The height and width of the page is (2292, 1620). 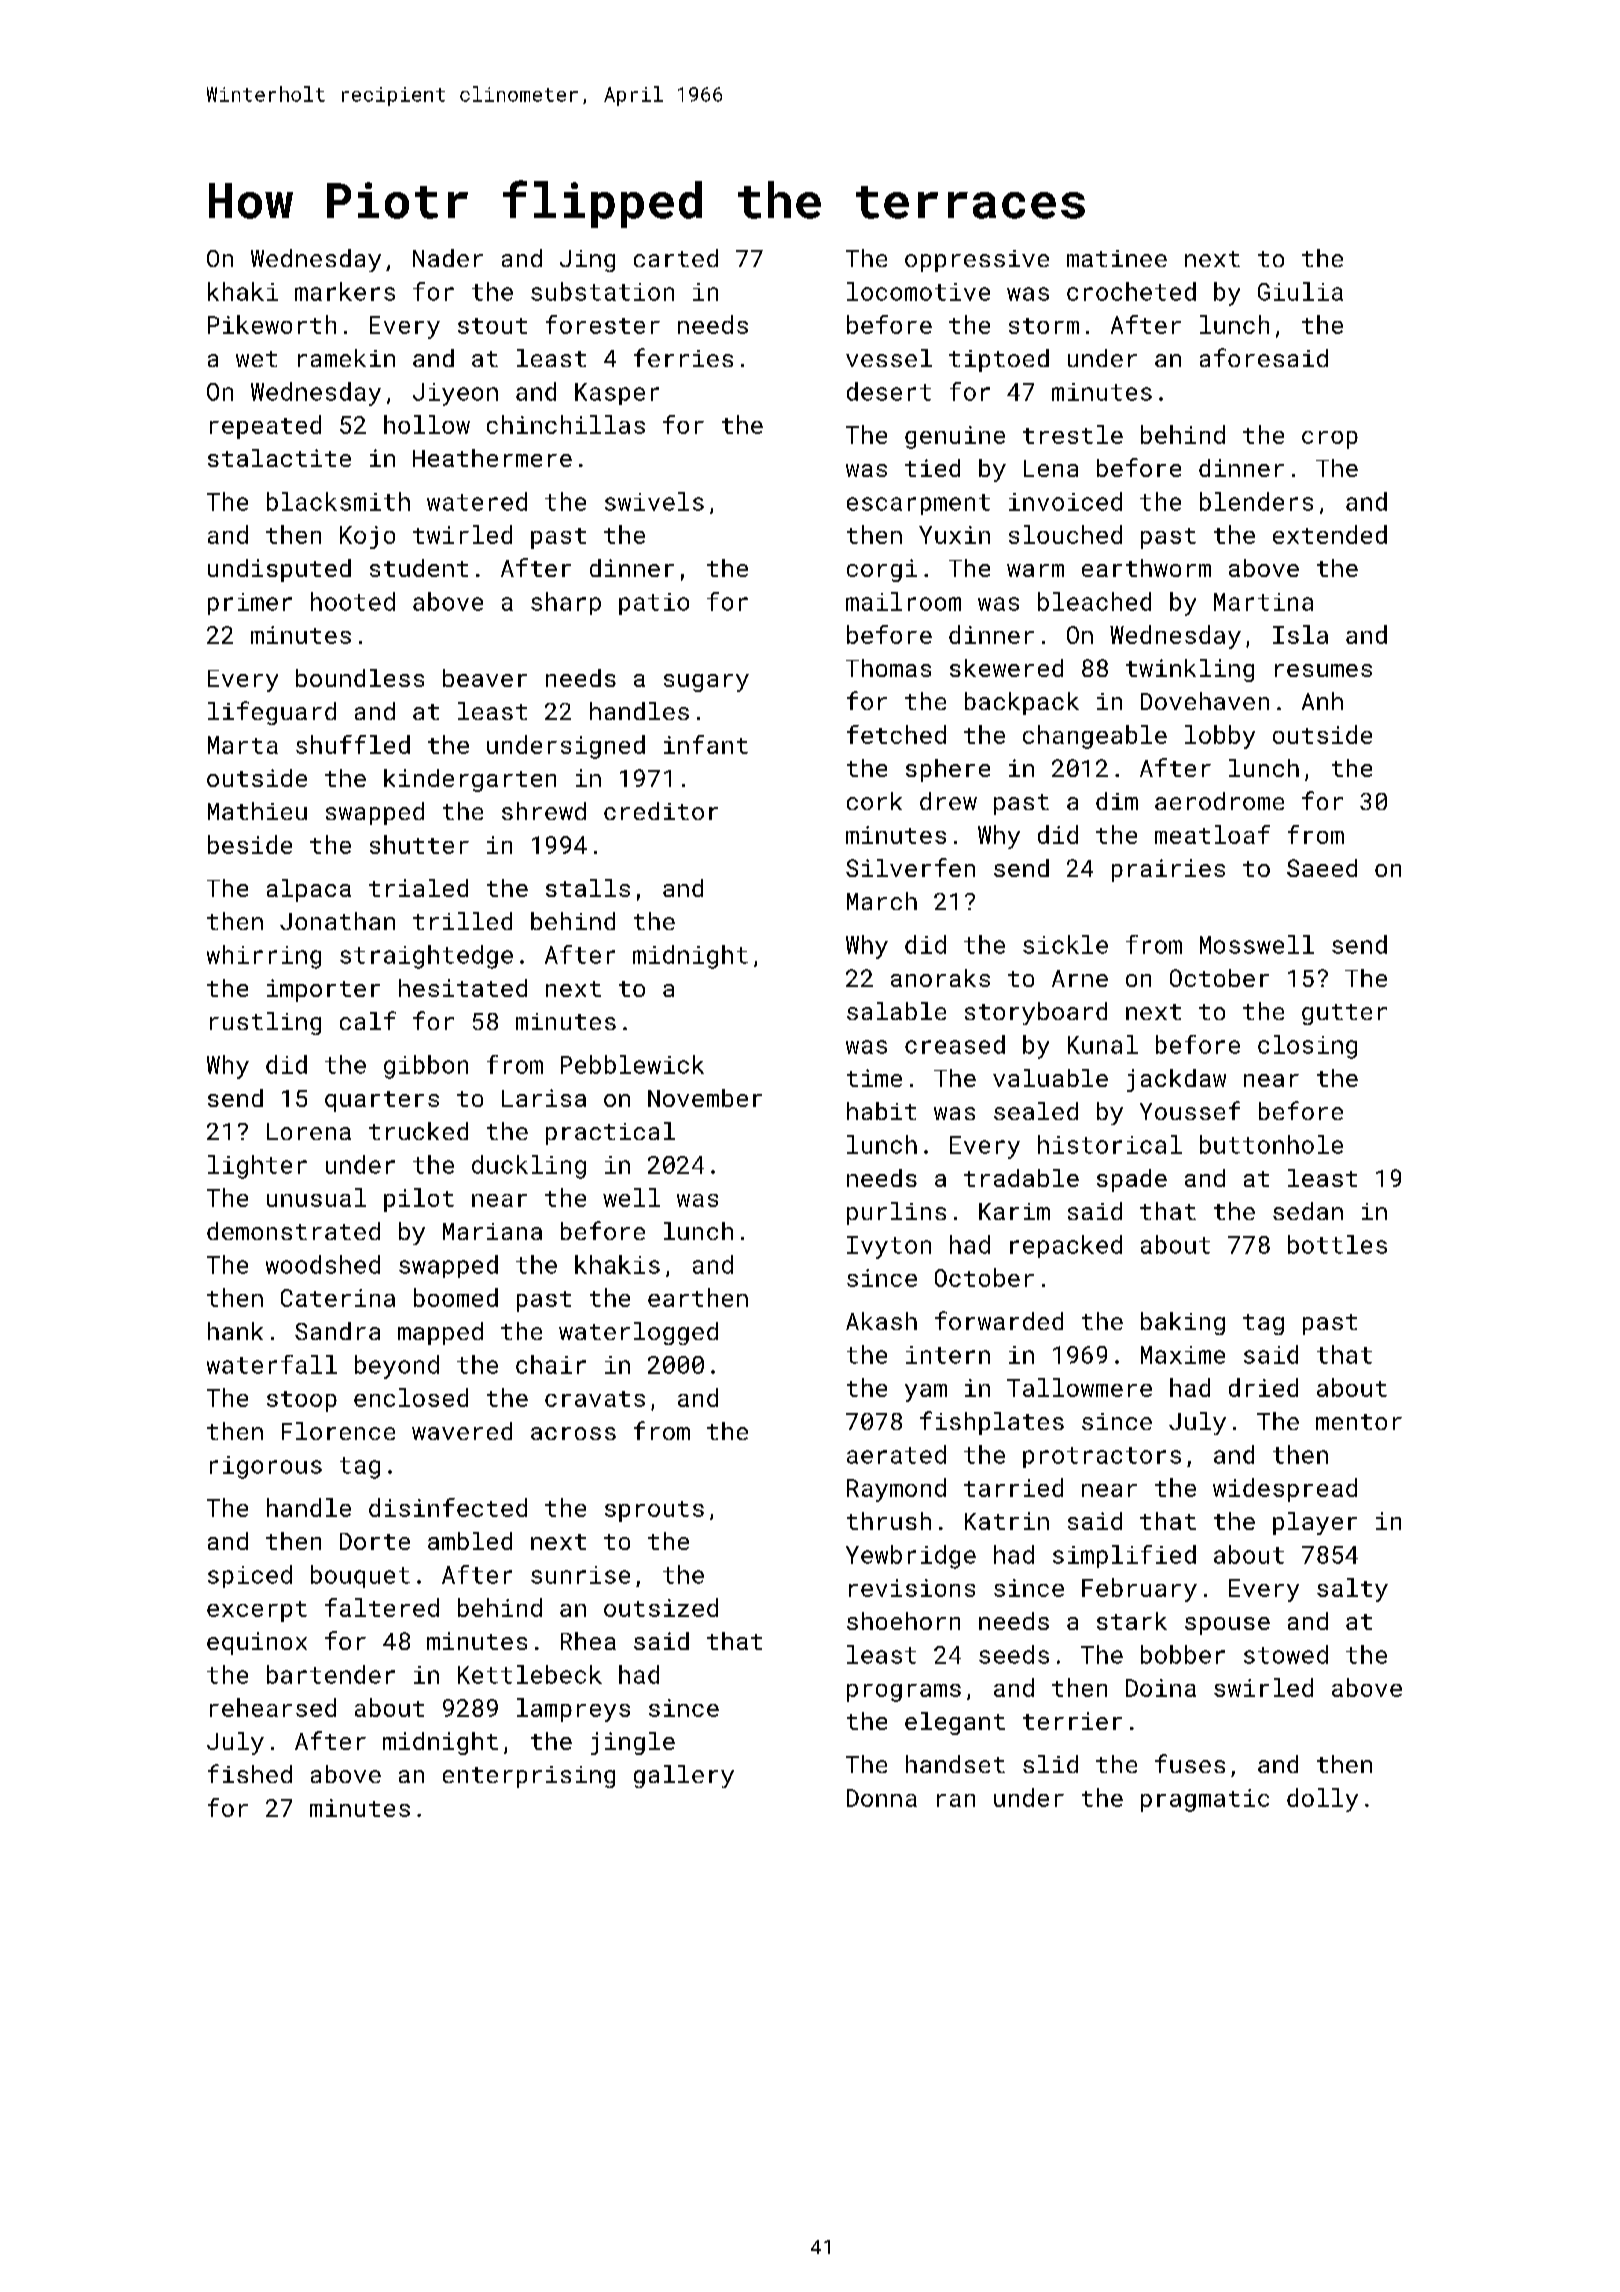 What do you see at coordinates (462, 1431) in the page?
I see `wavered` at bounding box center [462, 1431].
